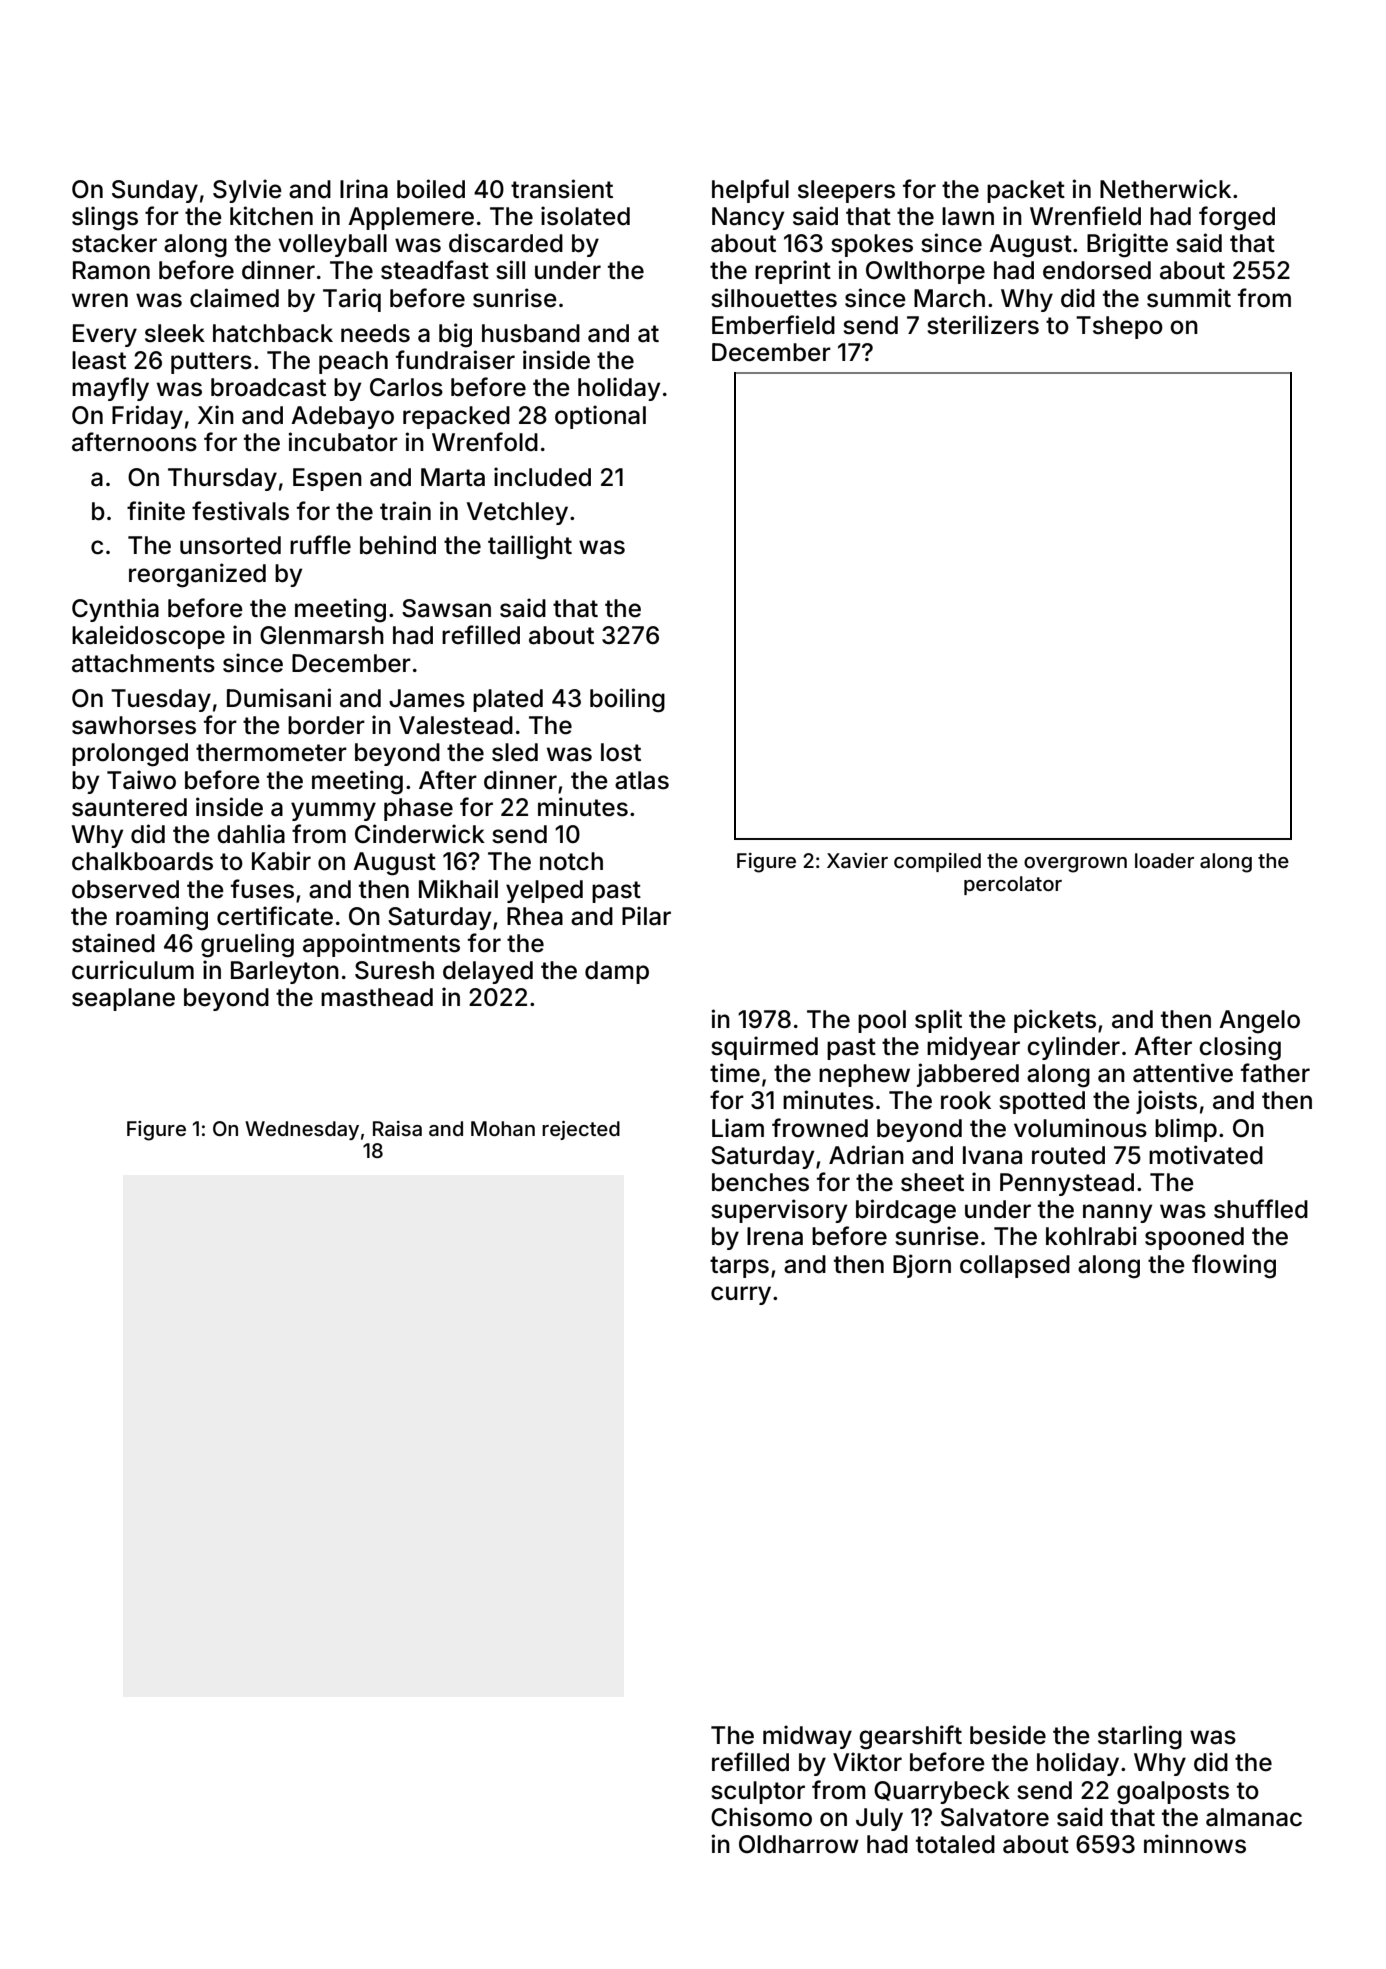  What do you see at coordinates (922, 1266) in the screenshot?
I see `Bjorn` at bounding box center [922, 1266].
